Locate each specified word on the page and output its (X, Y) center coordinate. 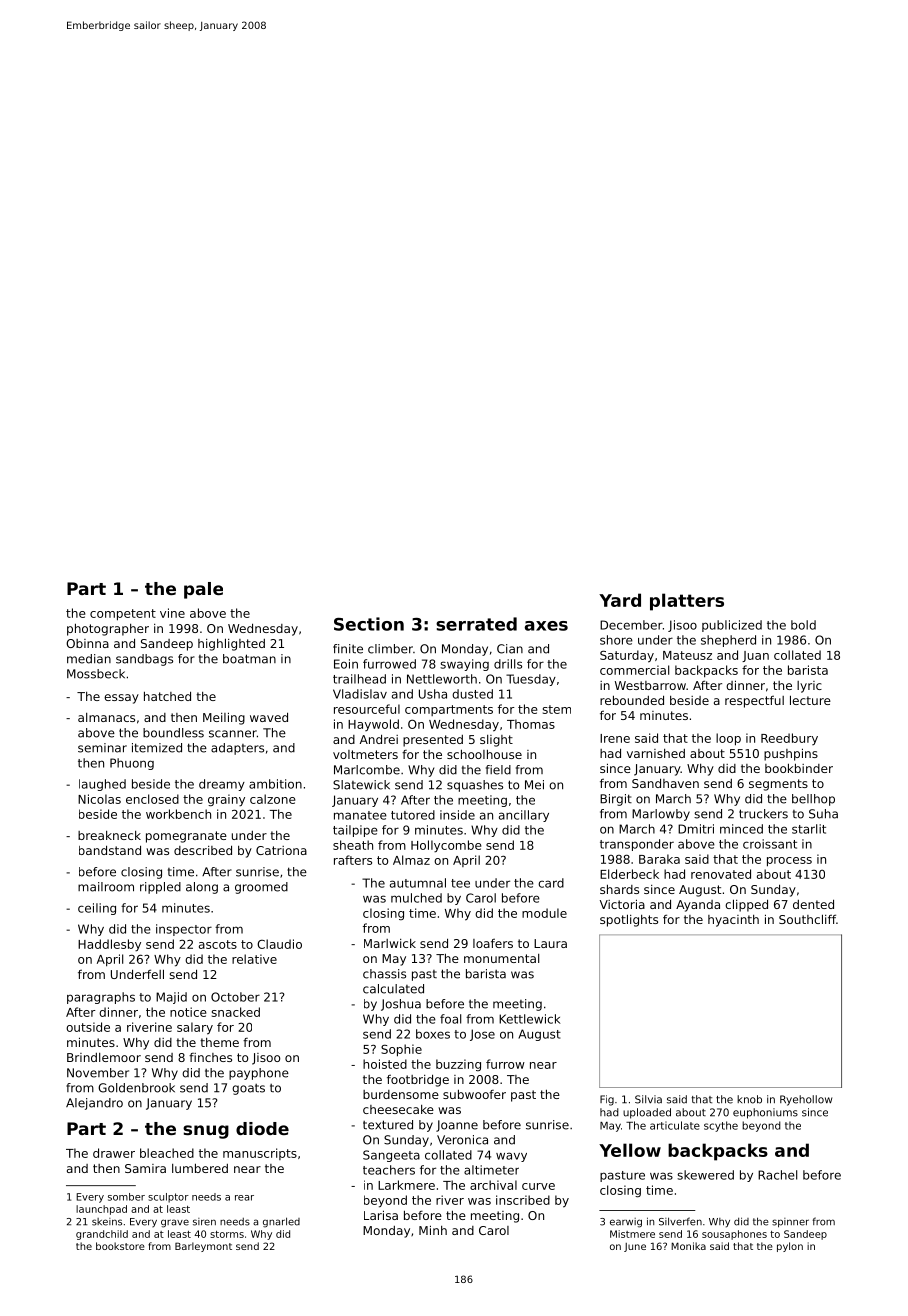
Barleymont (203, 1247)
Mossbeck (96, 674)
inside (457, 815)
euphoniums (765, 1113)
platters (687, 602)
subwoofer (474, 1094)
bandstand (110, 850)
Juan (755, 656)
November (98, 1073)
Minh (433, 1230)
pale (203, 590)
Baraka (659, 859)
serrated (476, 624)
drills (508, 664)
